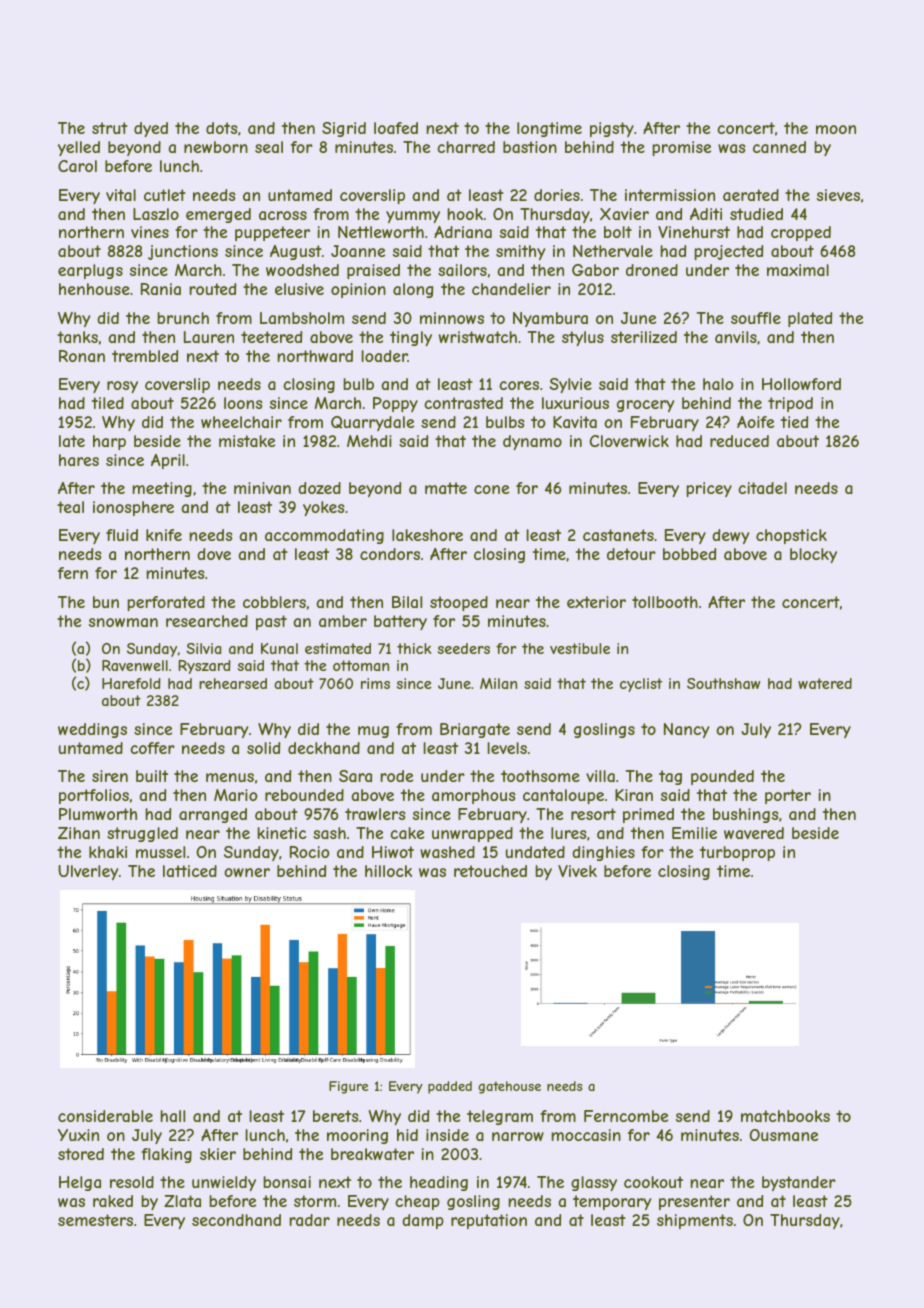 The width and height of the page is (924, 1308). I want to click on bonsai, so click(287, 1182).
